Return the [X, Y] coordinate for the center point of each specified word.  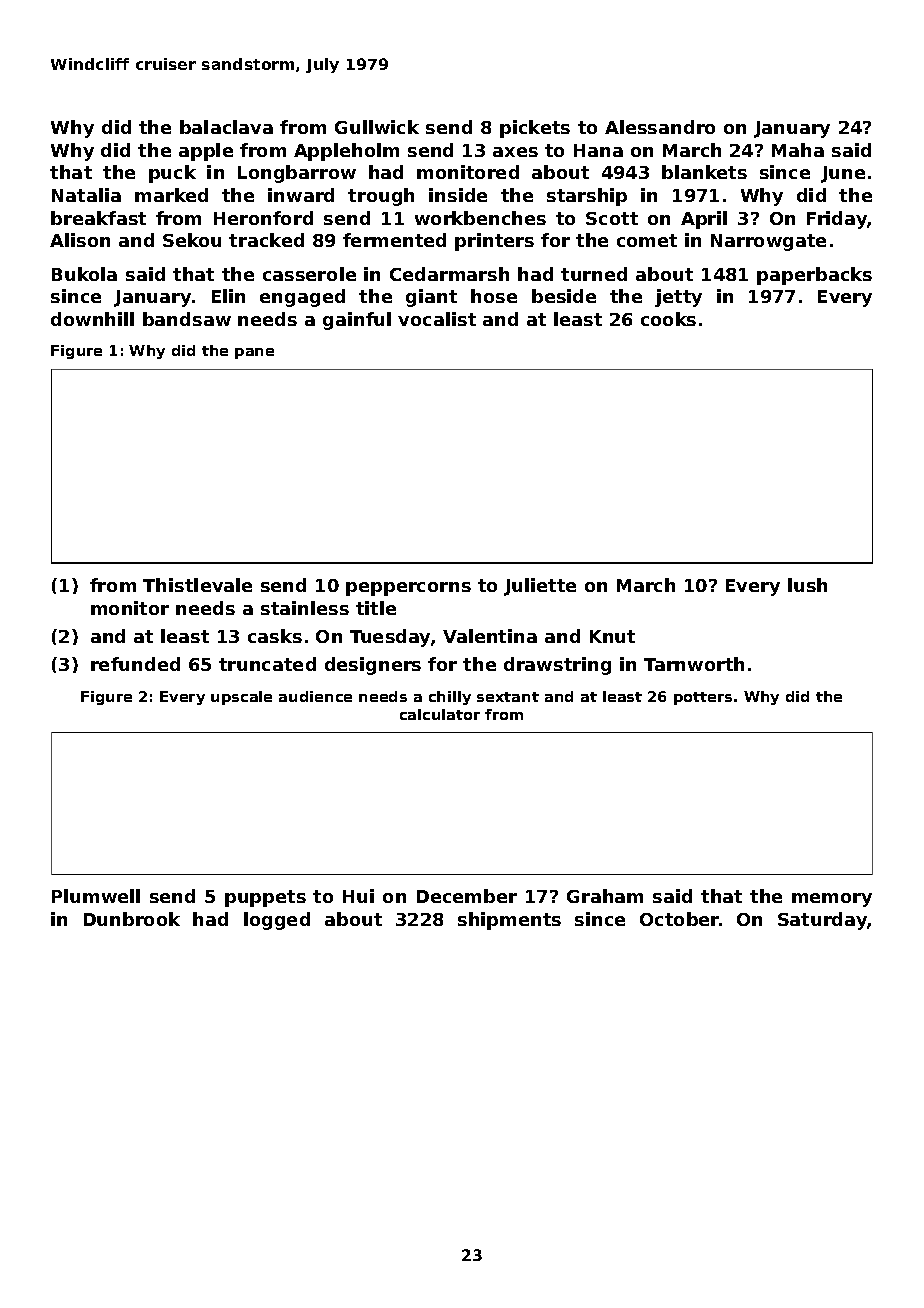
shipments [509, 921]
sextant [508, 697]
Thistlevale [197, 585]
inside [458, 195]
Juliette [540, 587]
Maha [798, 150]
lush [807, 585]
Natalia [86, 195]
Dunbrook [132, 919]
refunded [135, 664]
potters [703, 698]
